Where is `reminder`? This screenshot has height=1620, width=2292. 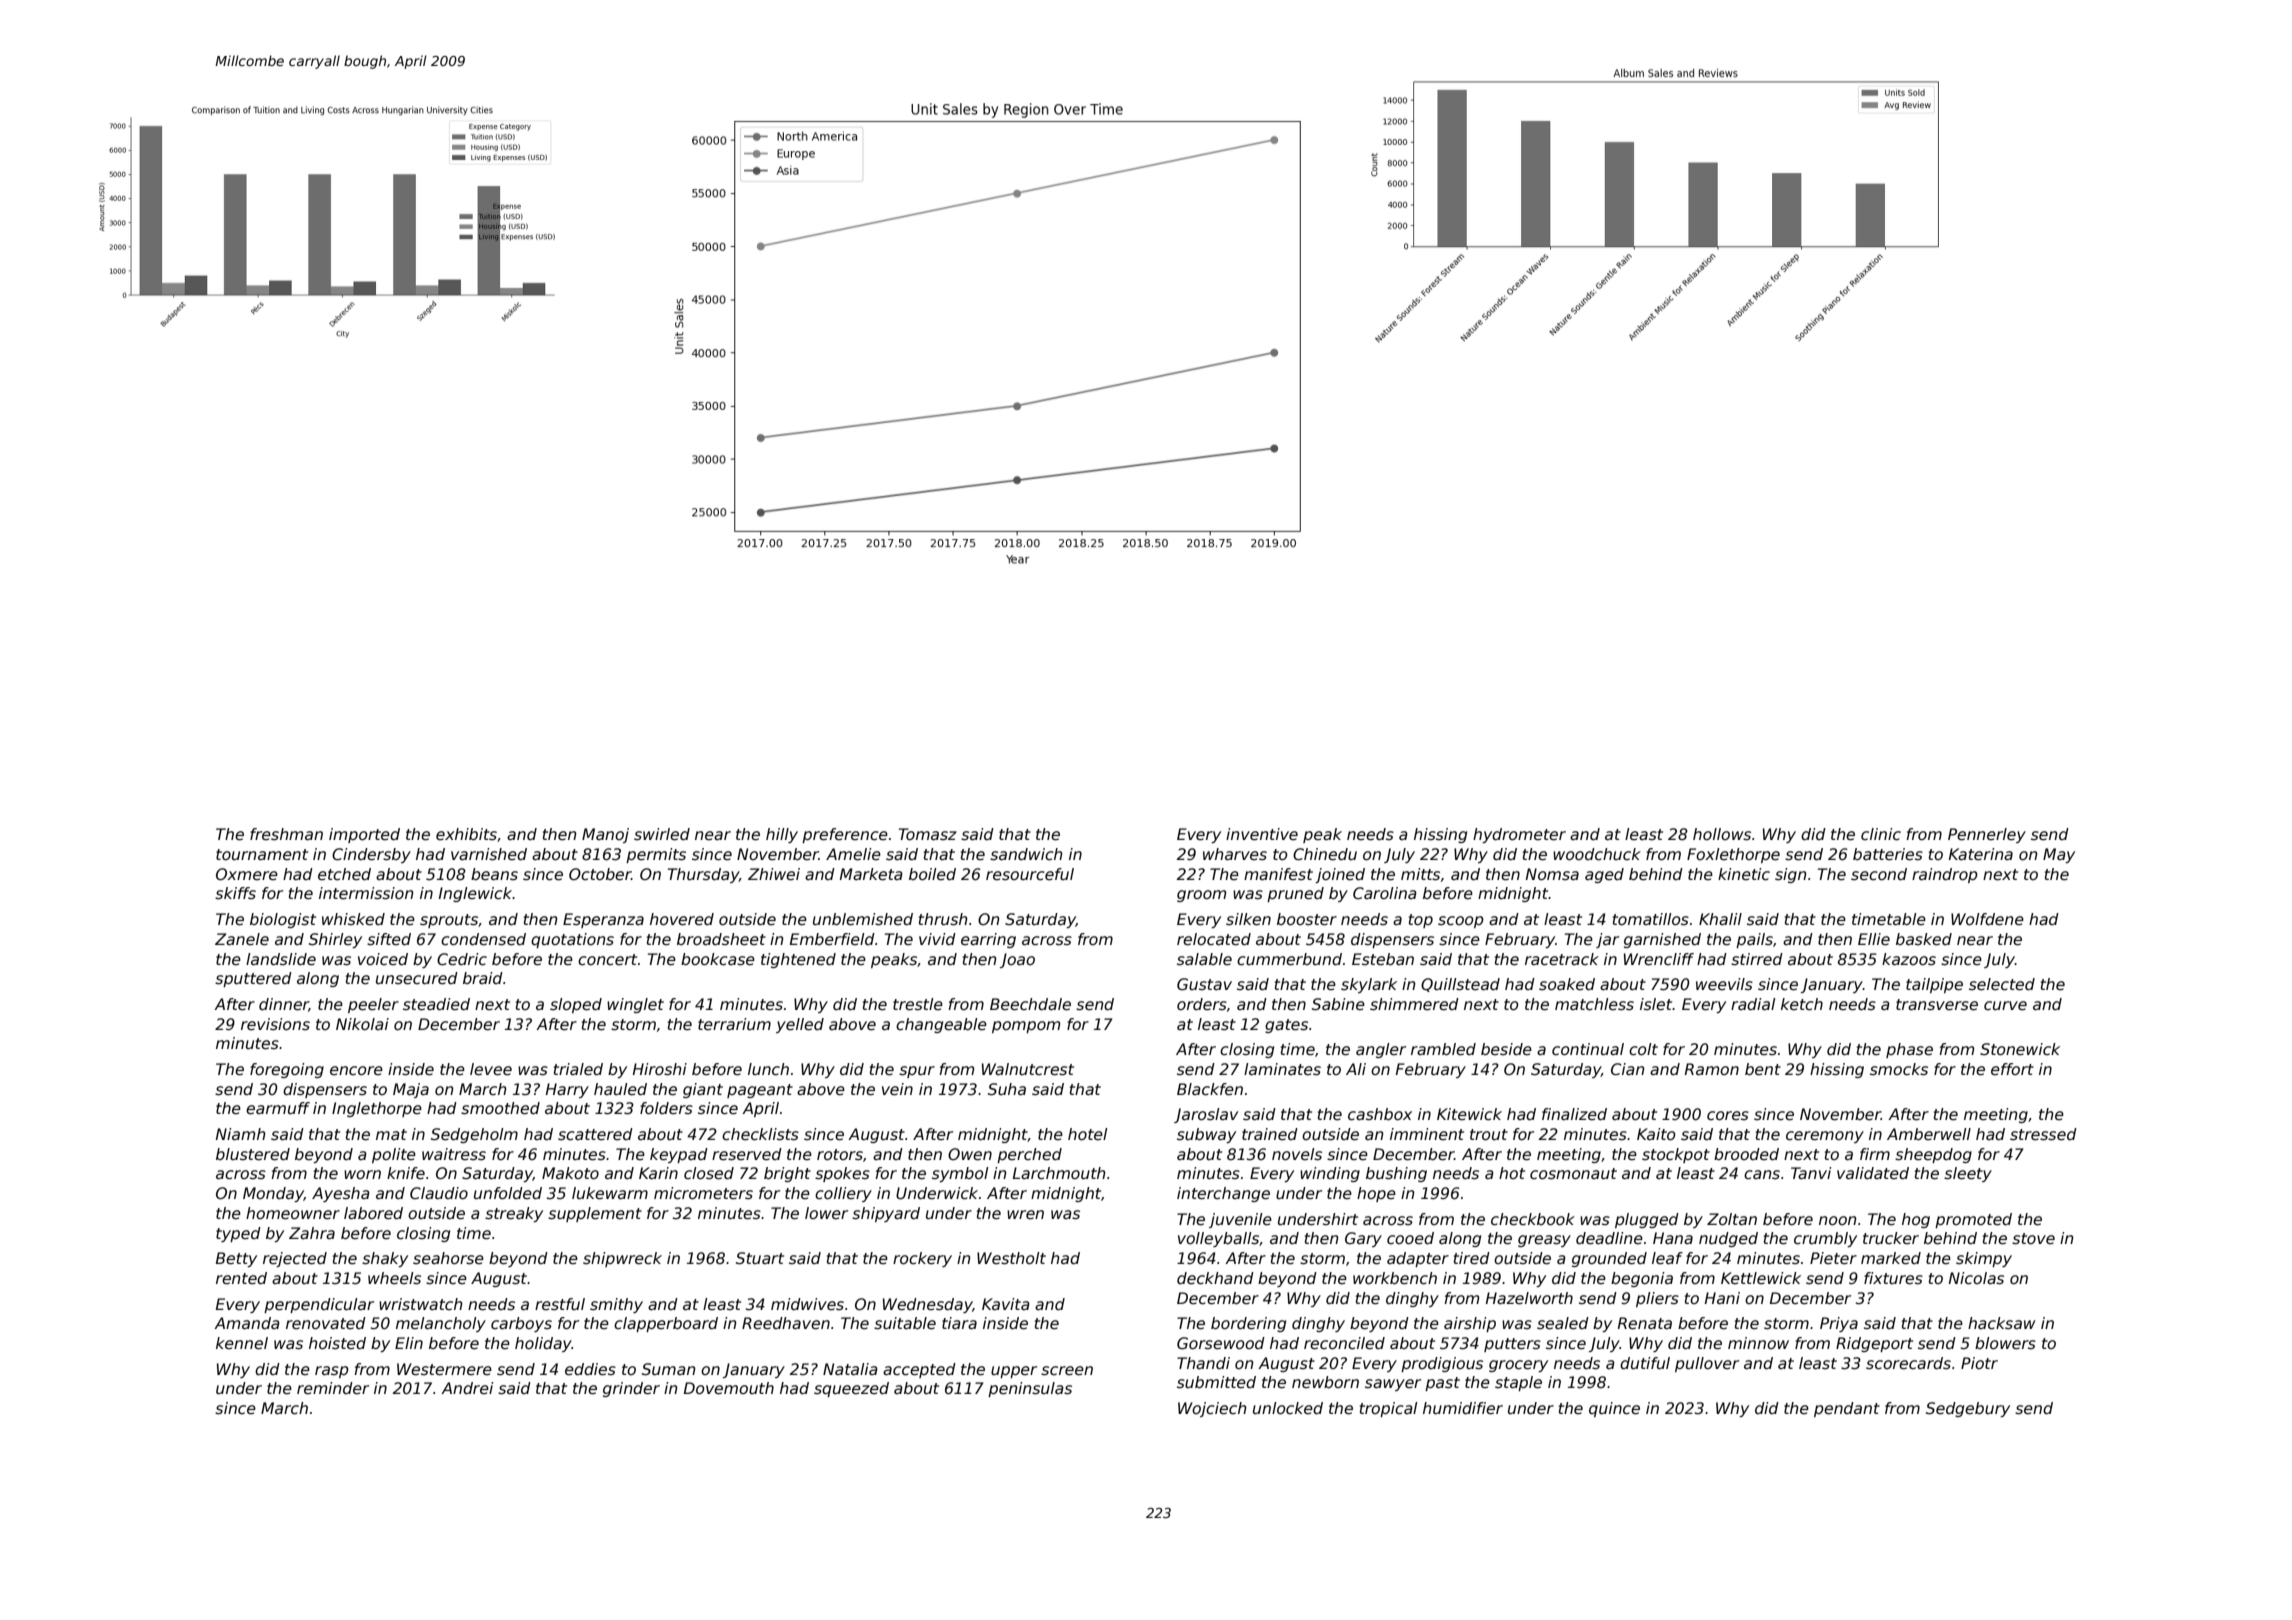
reminder is located at coordinates (333, 1388).
